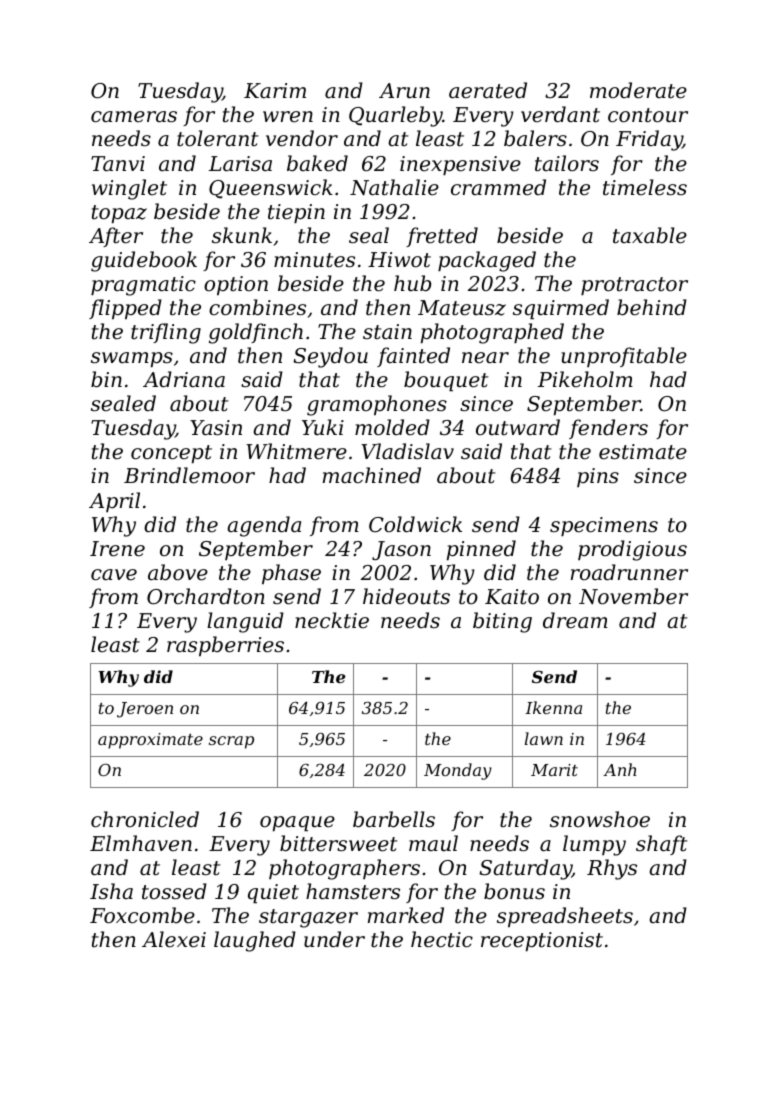  Describe the element at coordinates (488, 90) in the page. I see `aerated` at that location.
